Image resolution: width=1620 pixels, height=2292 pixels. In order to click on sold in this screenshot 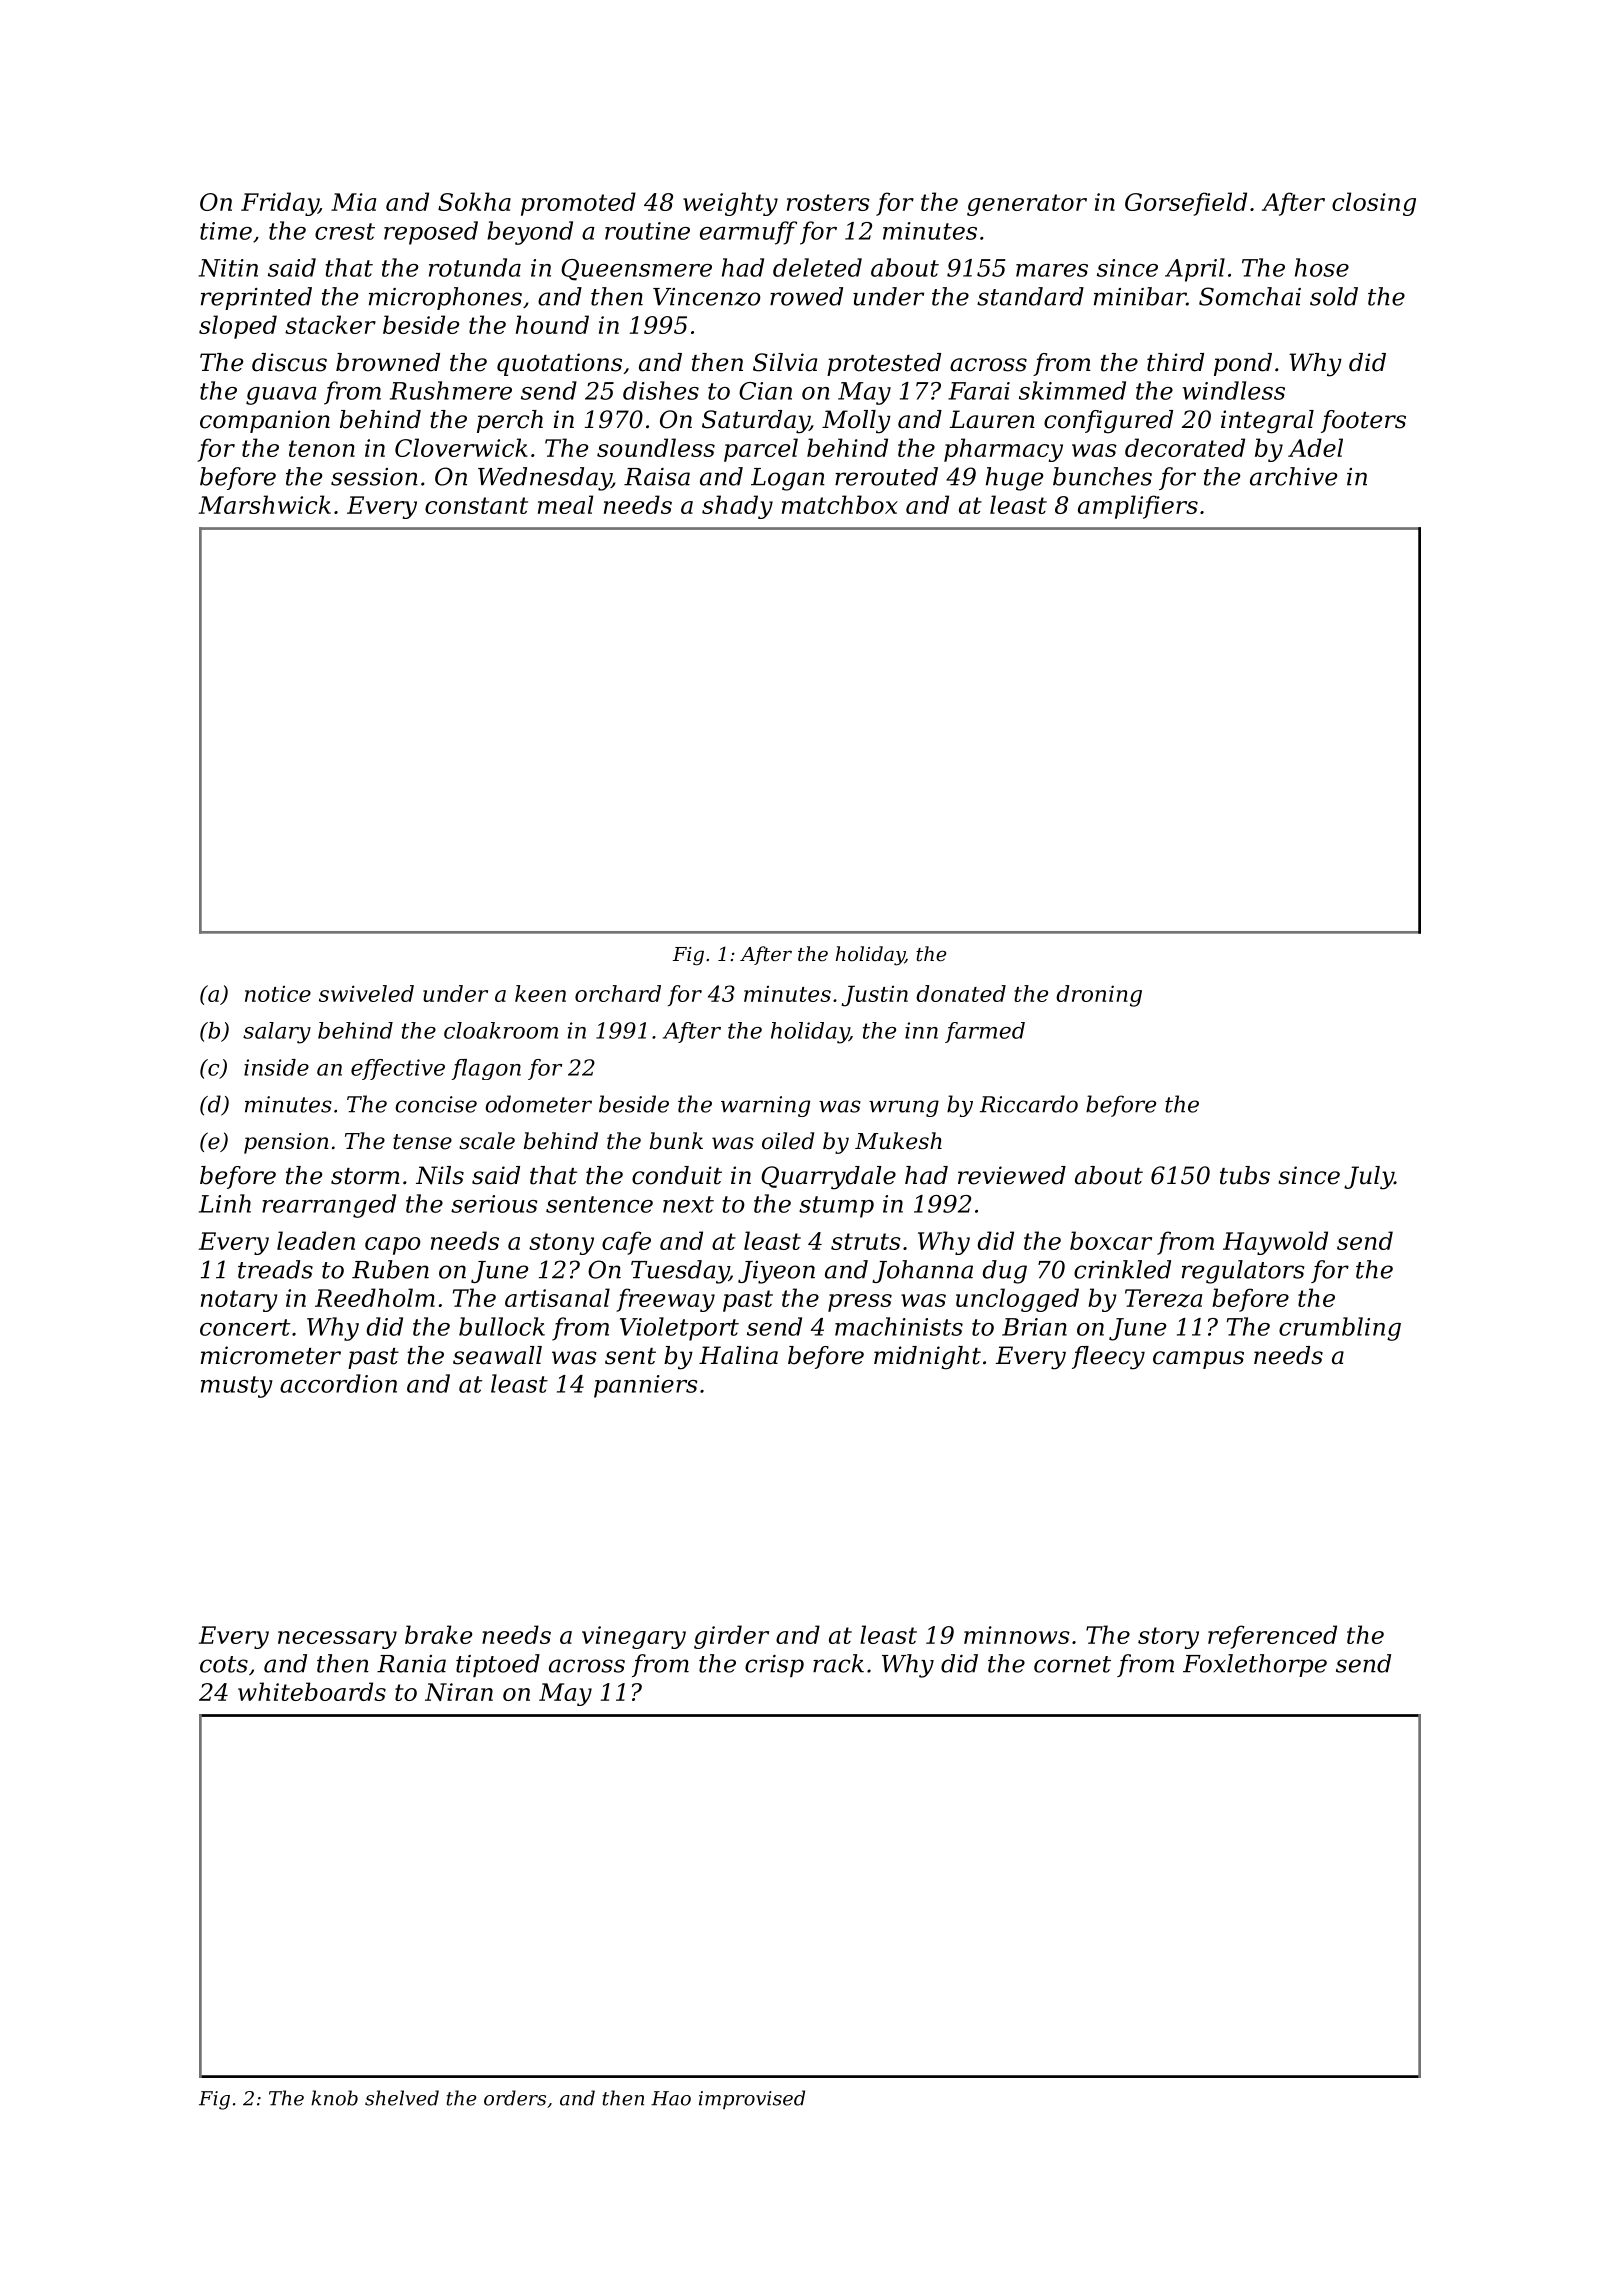, I will do `click(1334, 296)`.
